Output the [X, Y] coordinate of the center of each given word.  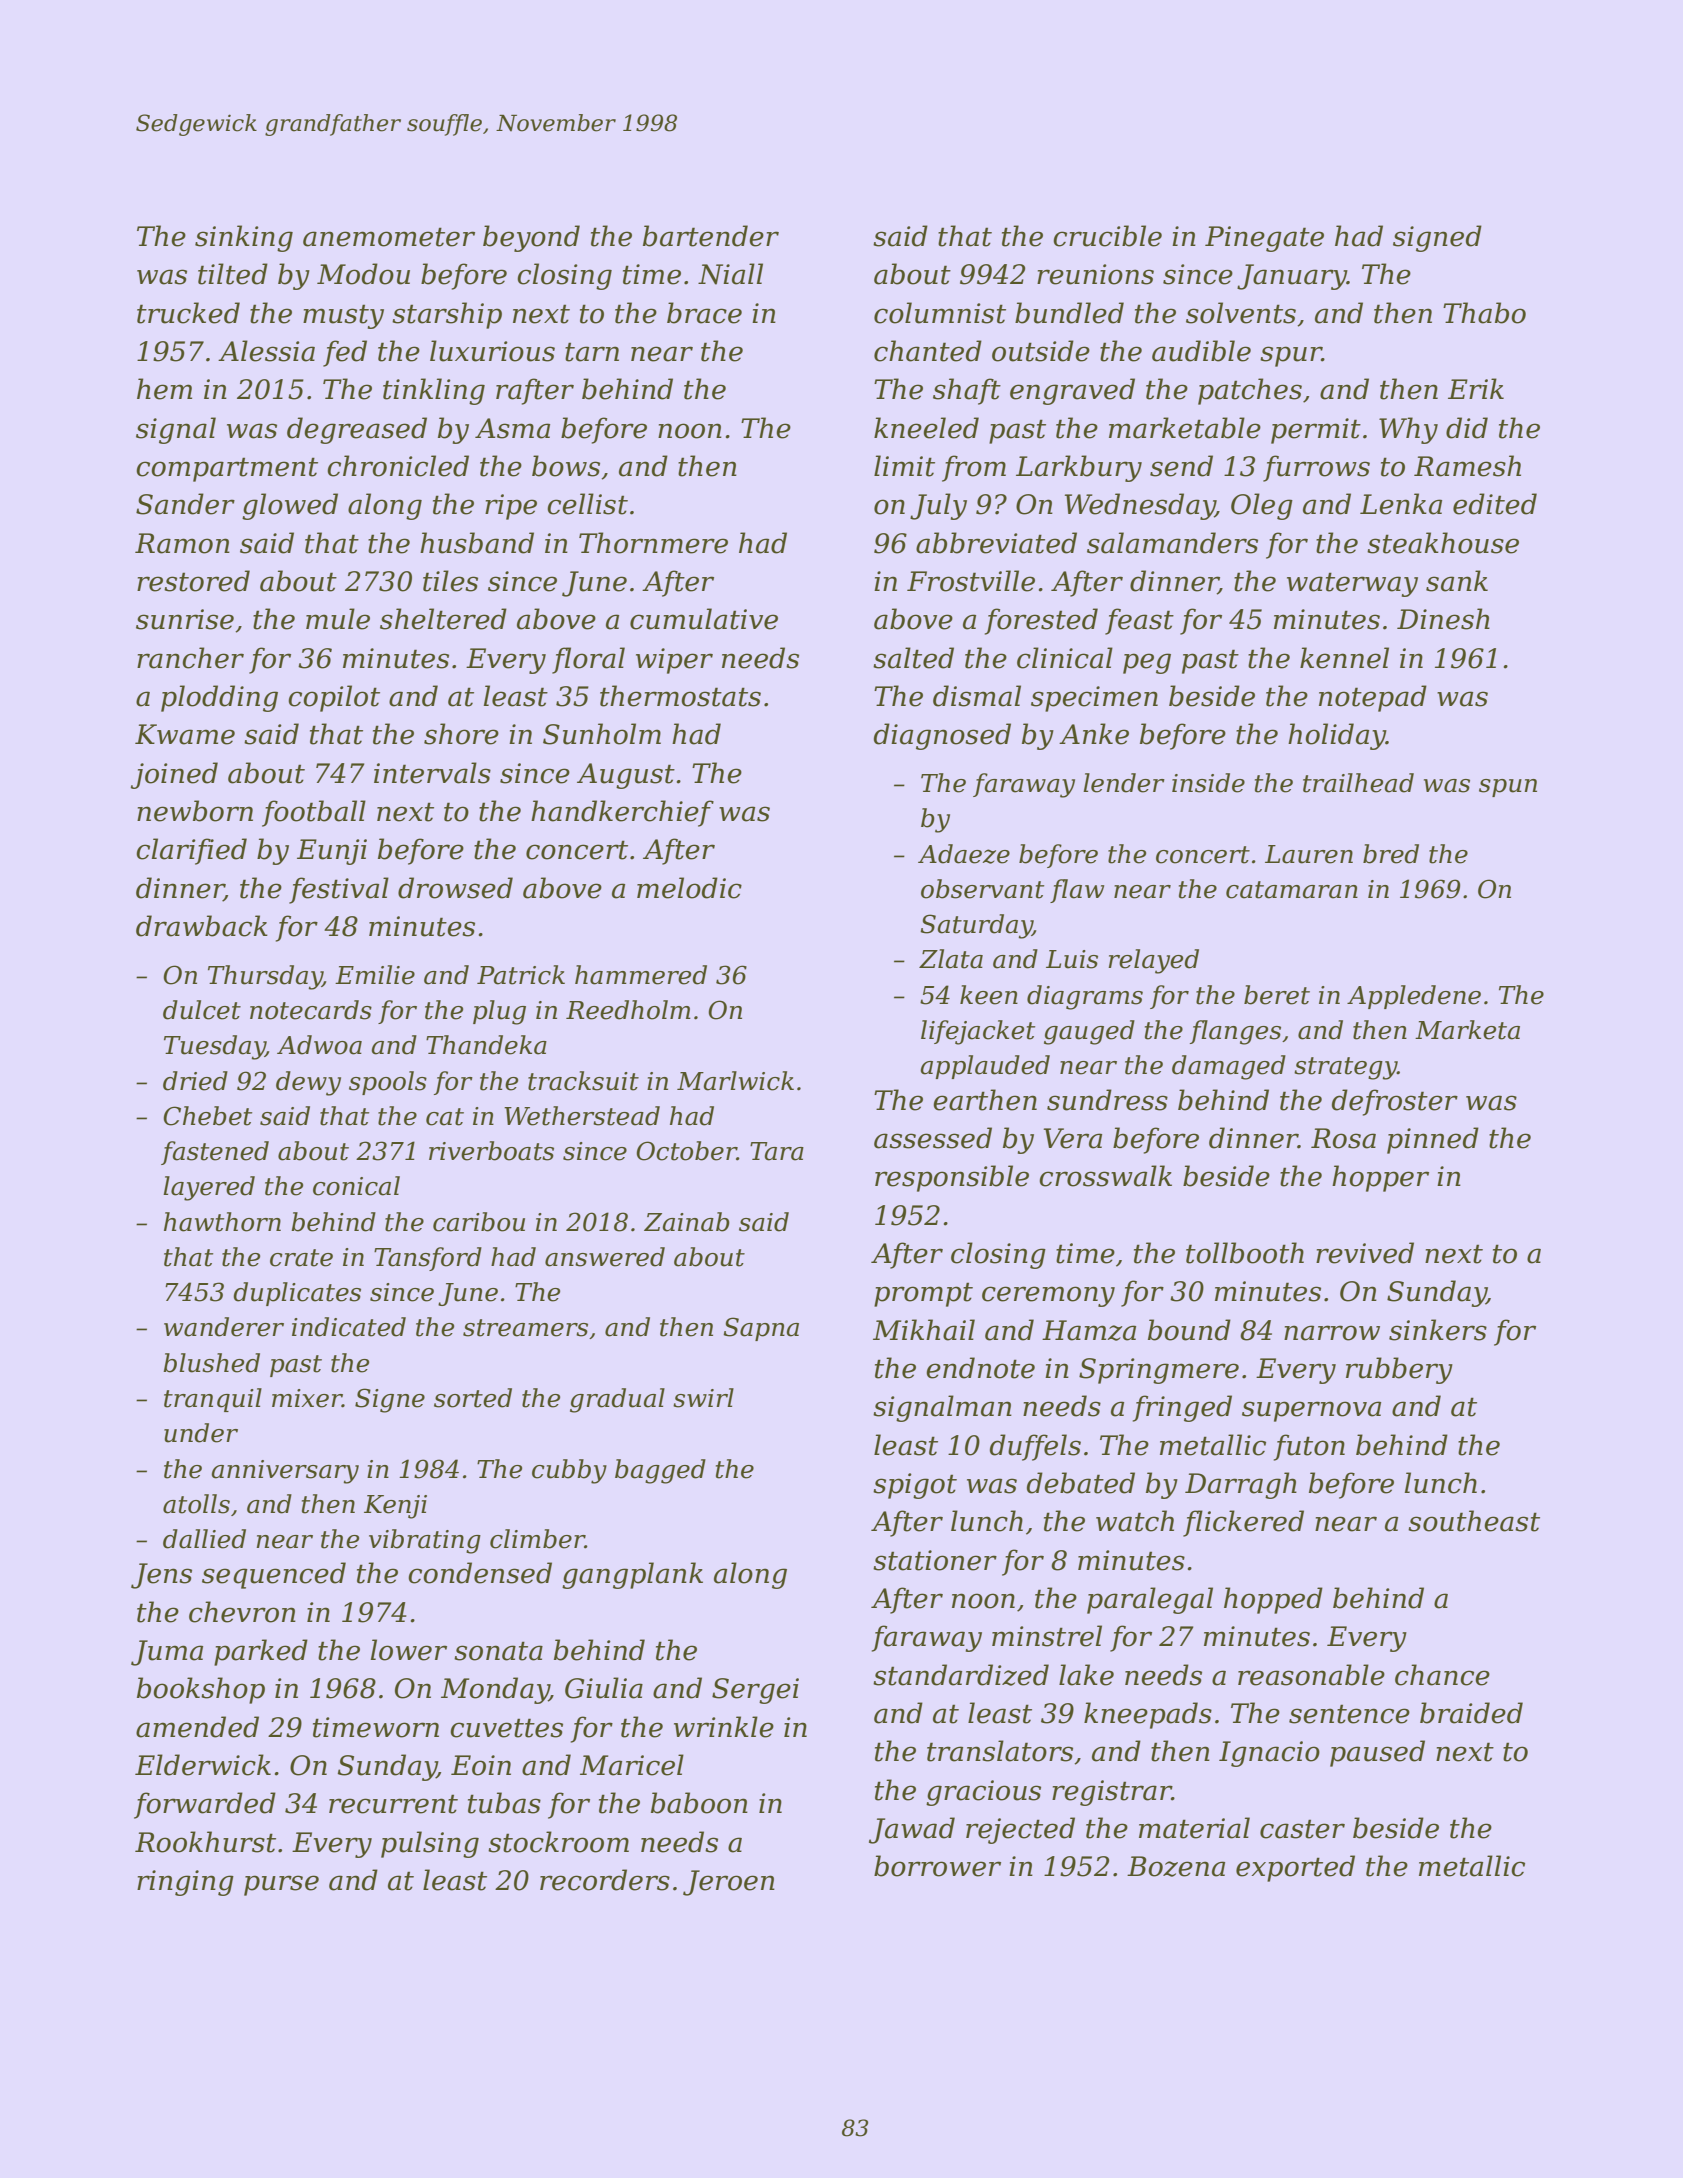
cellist [587, 504]
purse [281, 1885]
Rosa [1343, 1138]
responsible [952, 1178]
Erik [1476, 388]
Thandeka [486, 1045]
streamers [525, 1328]
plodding [219, 698]
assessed [933, 1138]
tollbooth [1245, 1253]
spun [1508, 788]
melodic [689, 888]
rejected [1020, 1830]
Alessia [266, 351]
